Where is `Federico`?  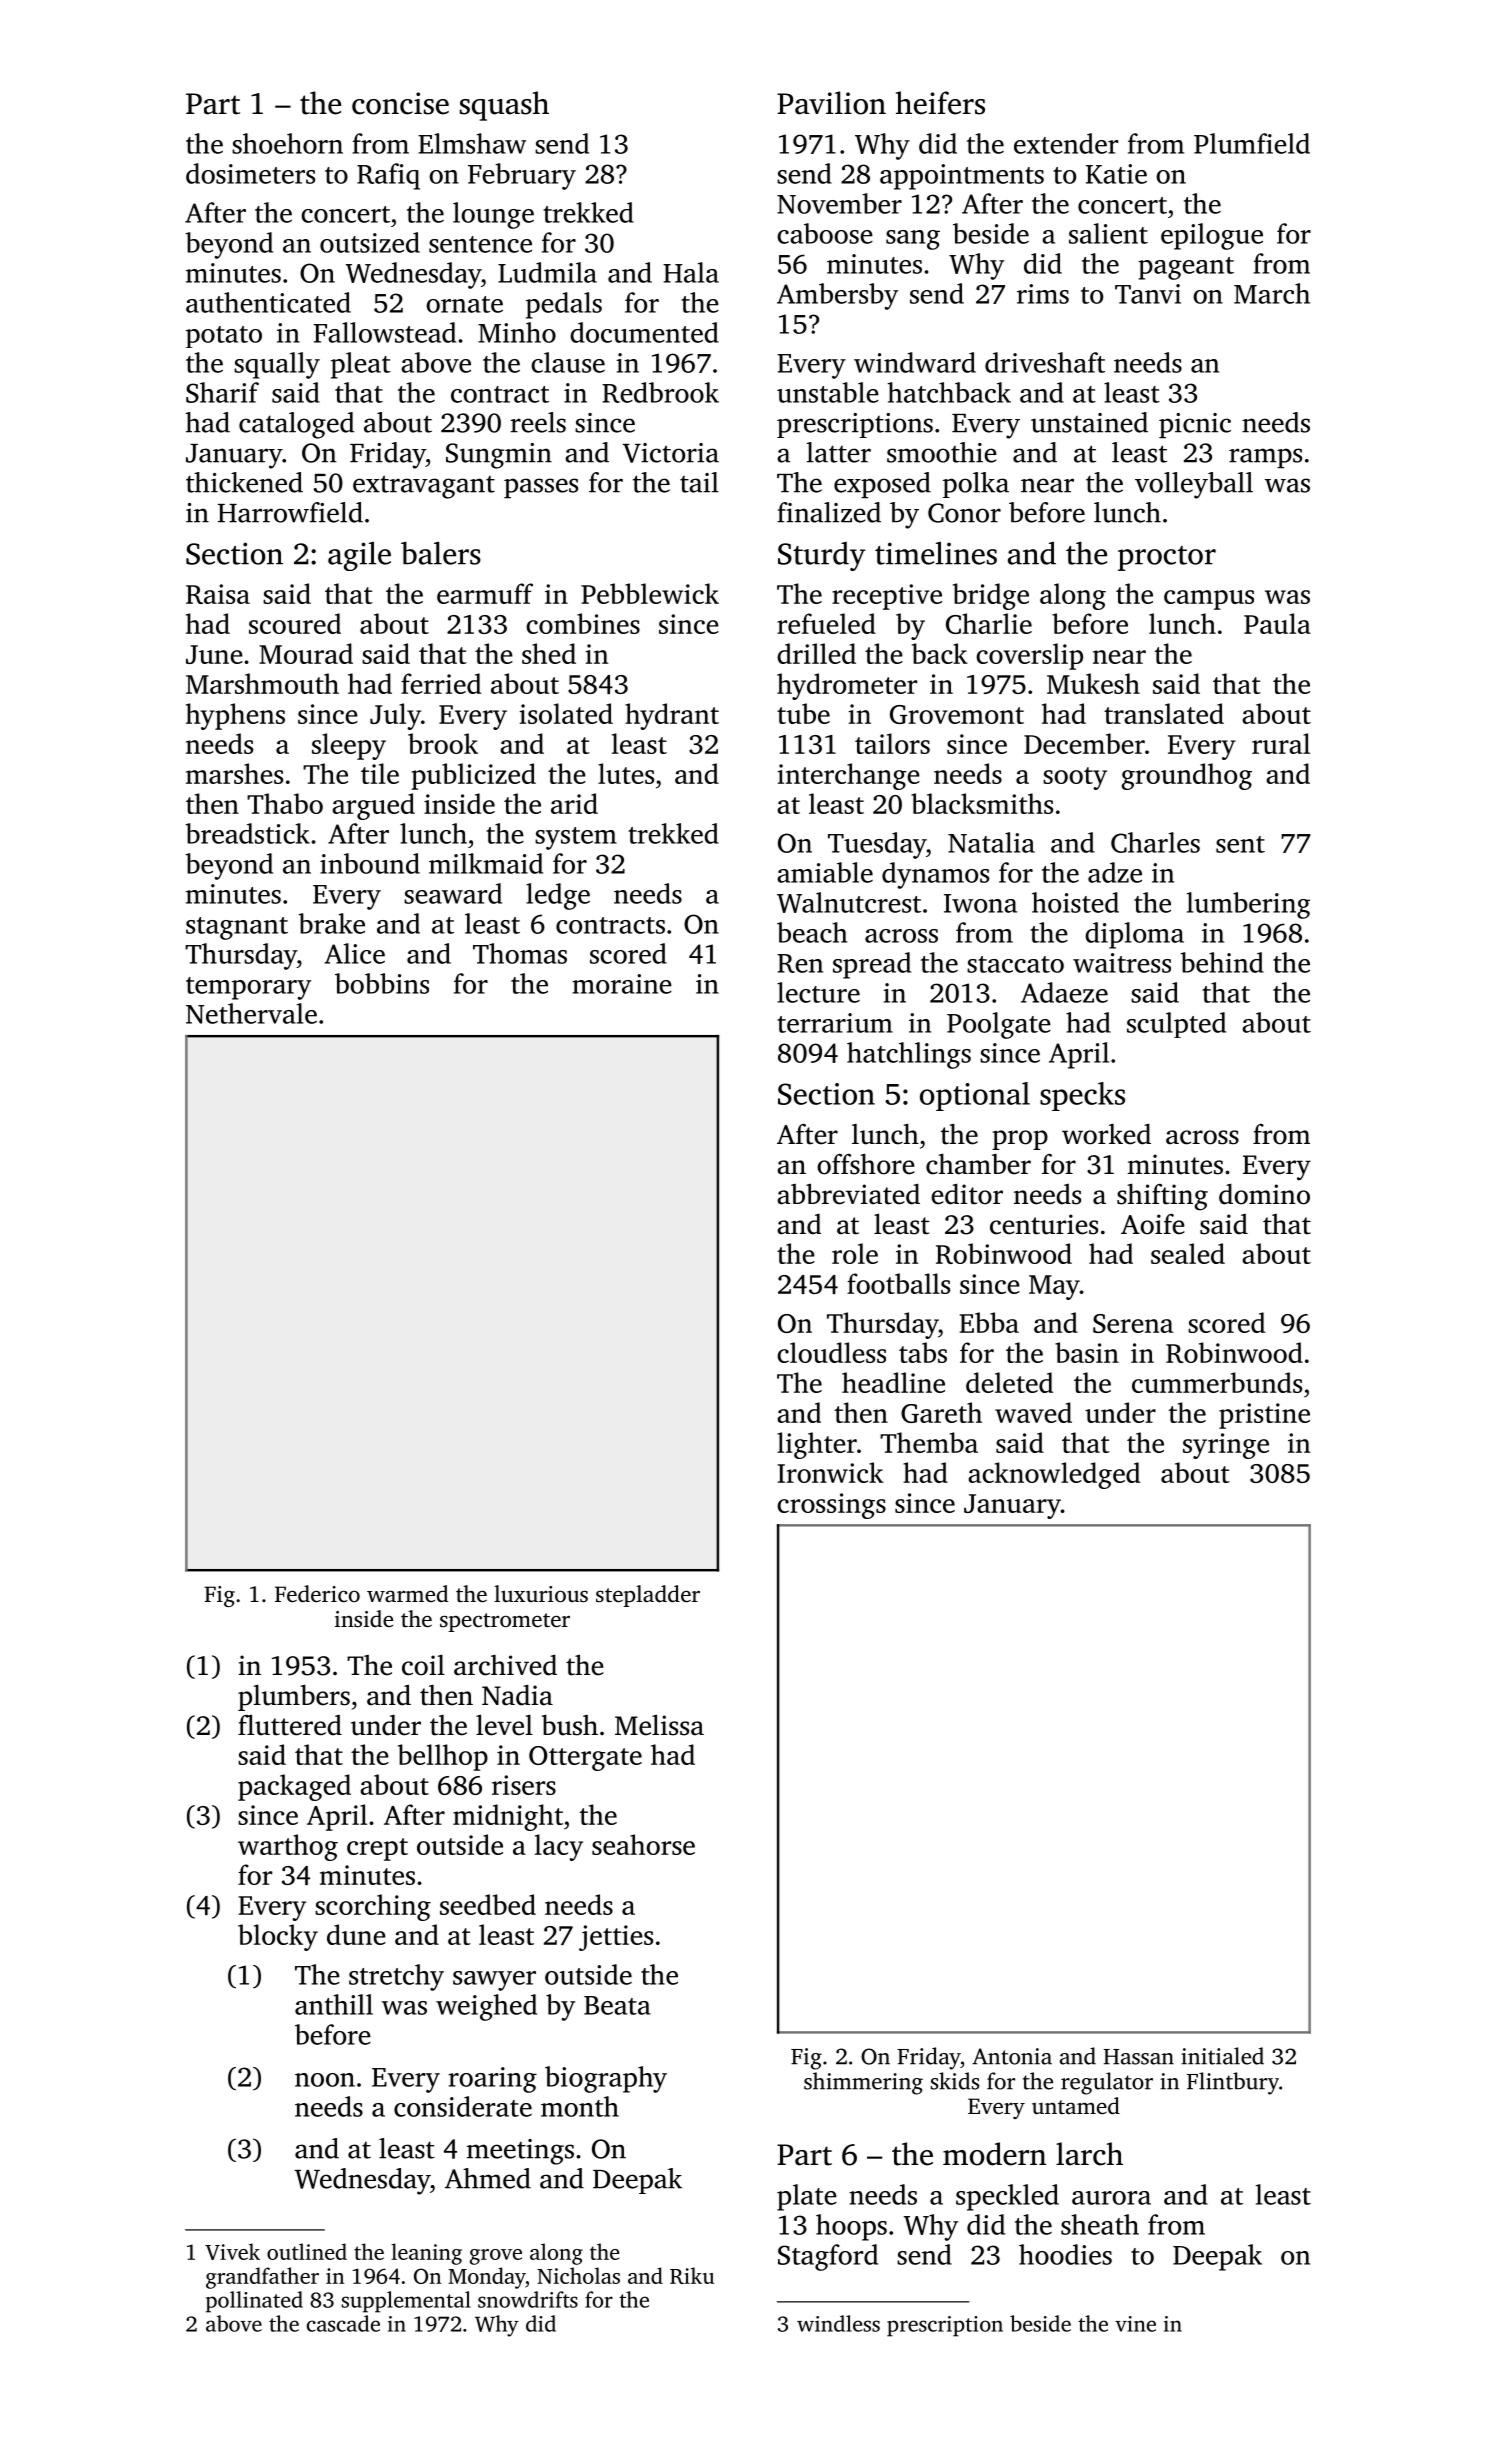
Federico is located at coordinates (317, 1594).
